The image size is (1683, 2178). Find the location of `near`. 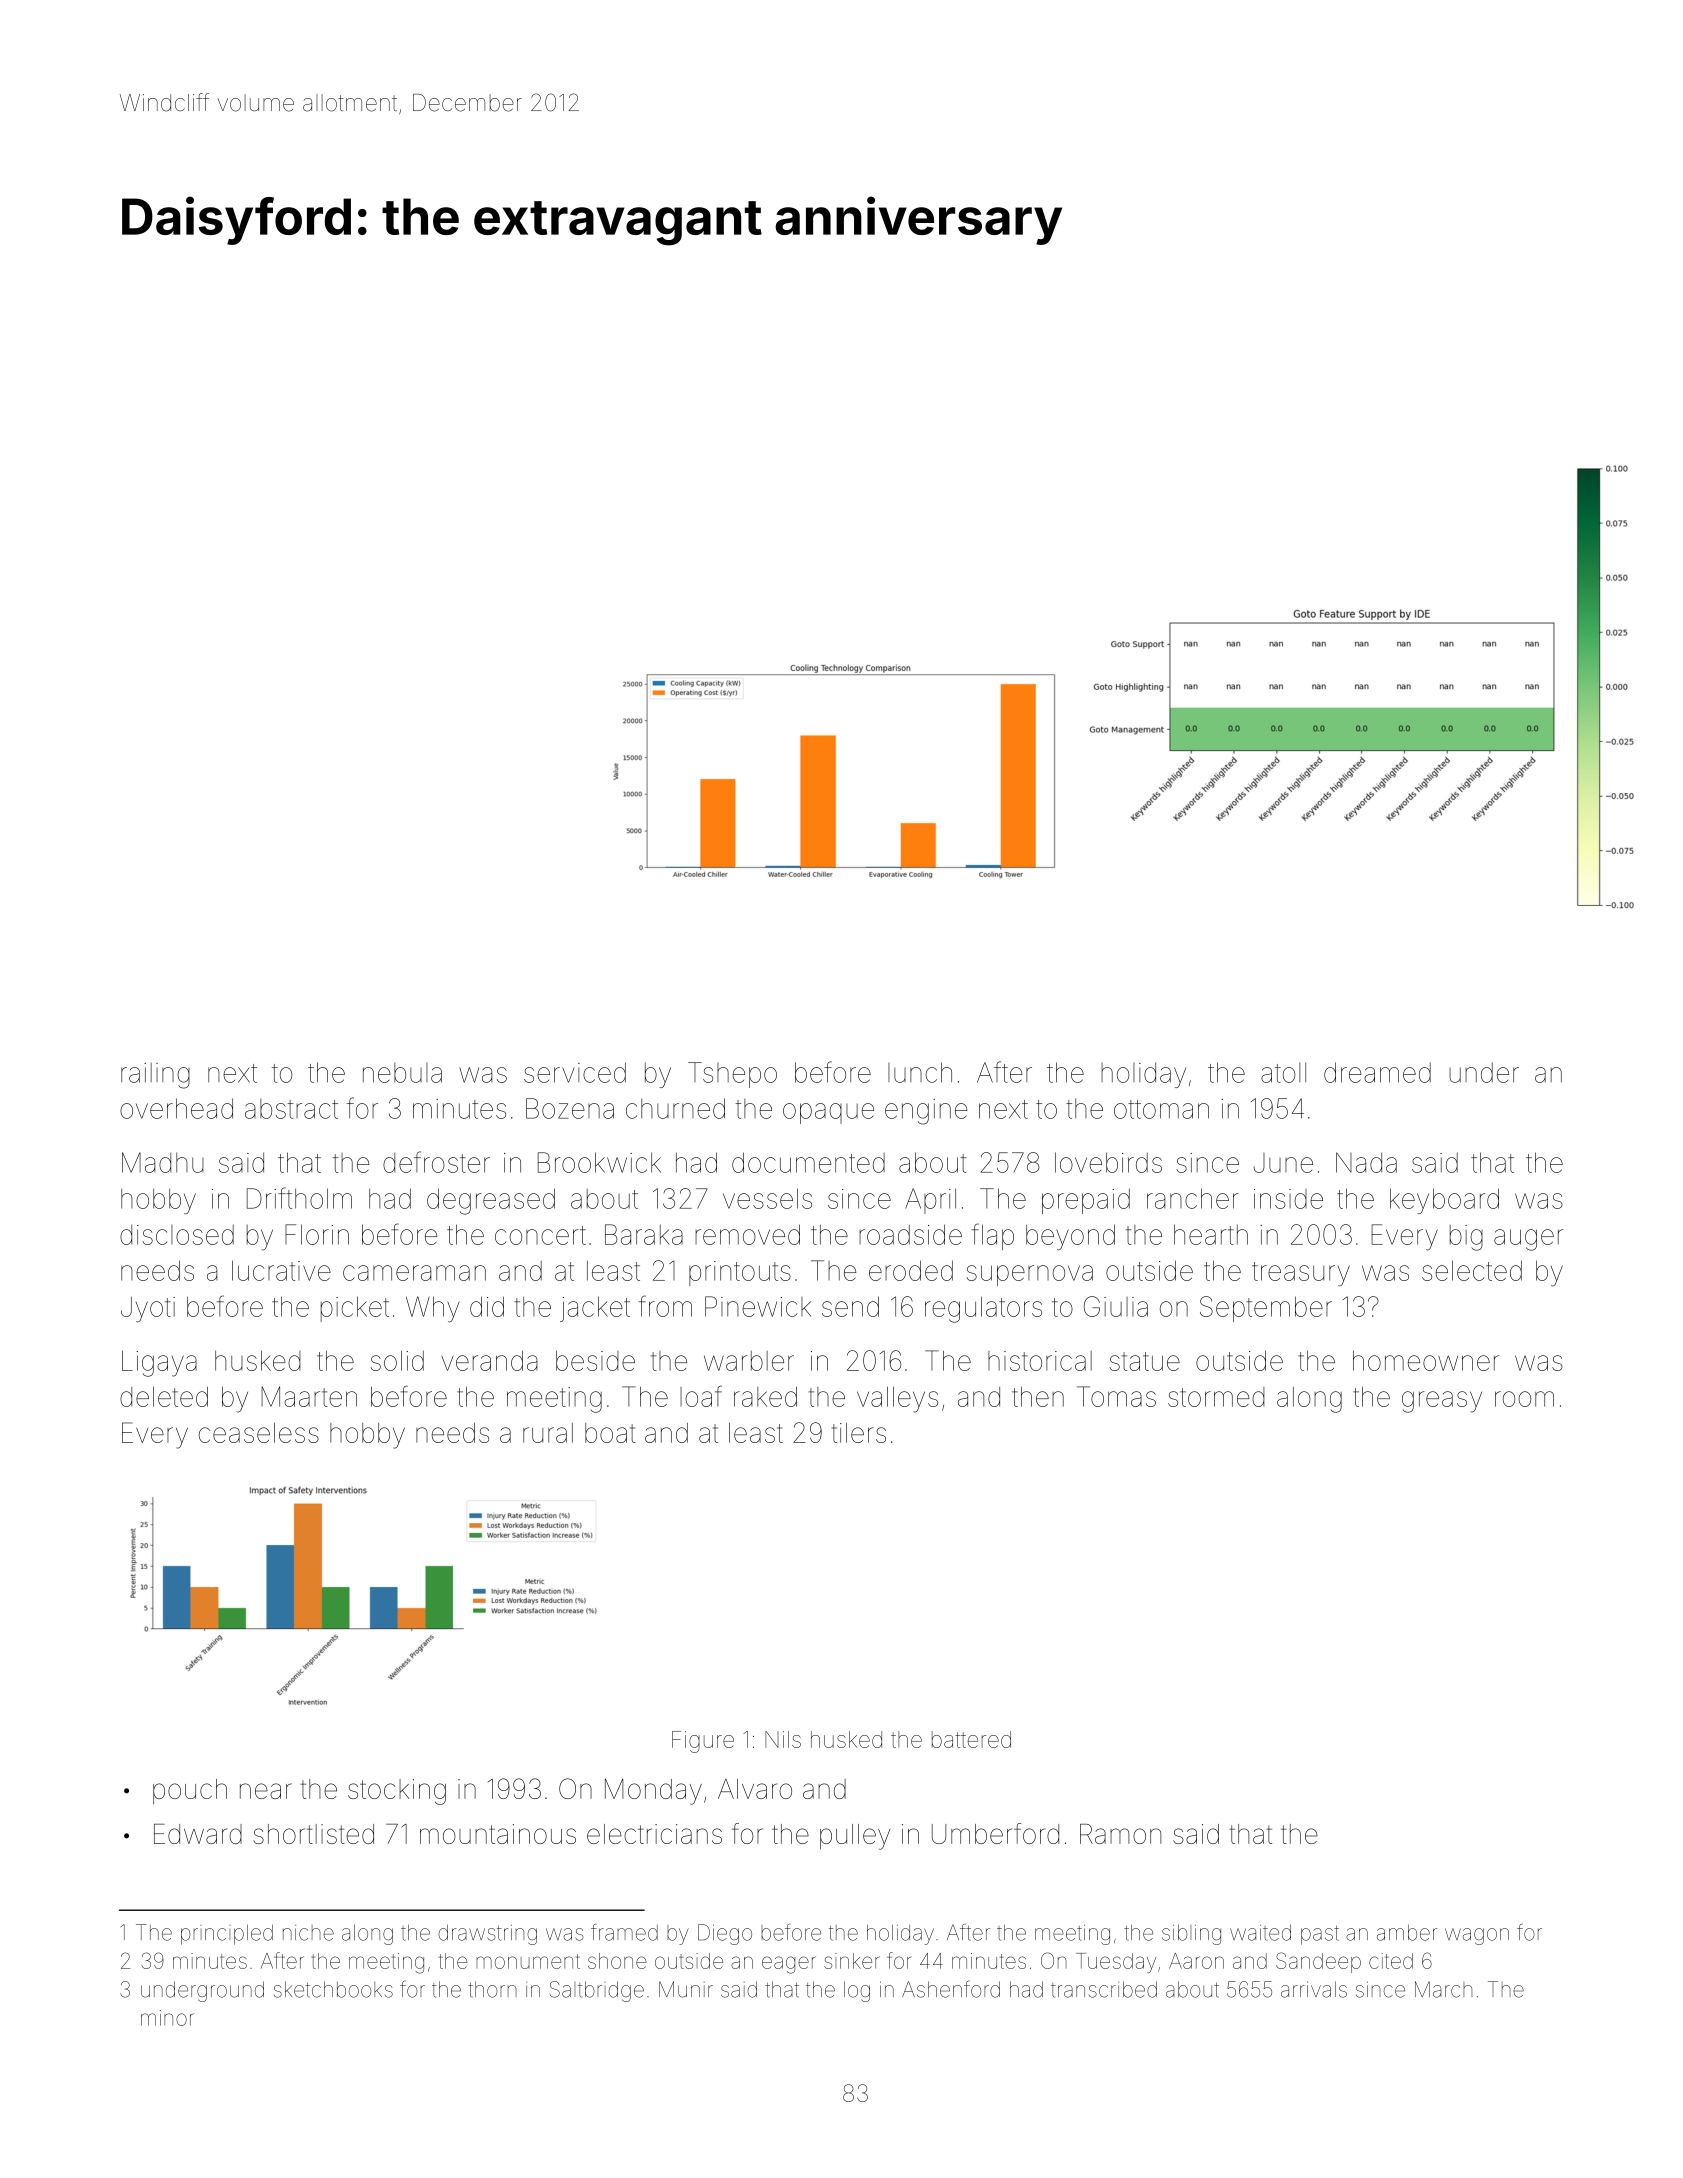

near is located at coordinates (266, 1791).
